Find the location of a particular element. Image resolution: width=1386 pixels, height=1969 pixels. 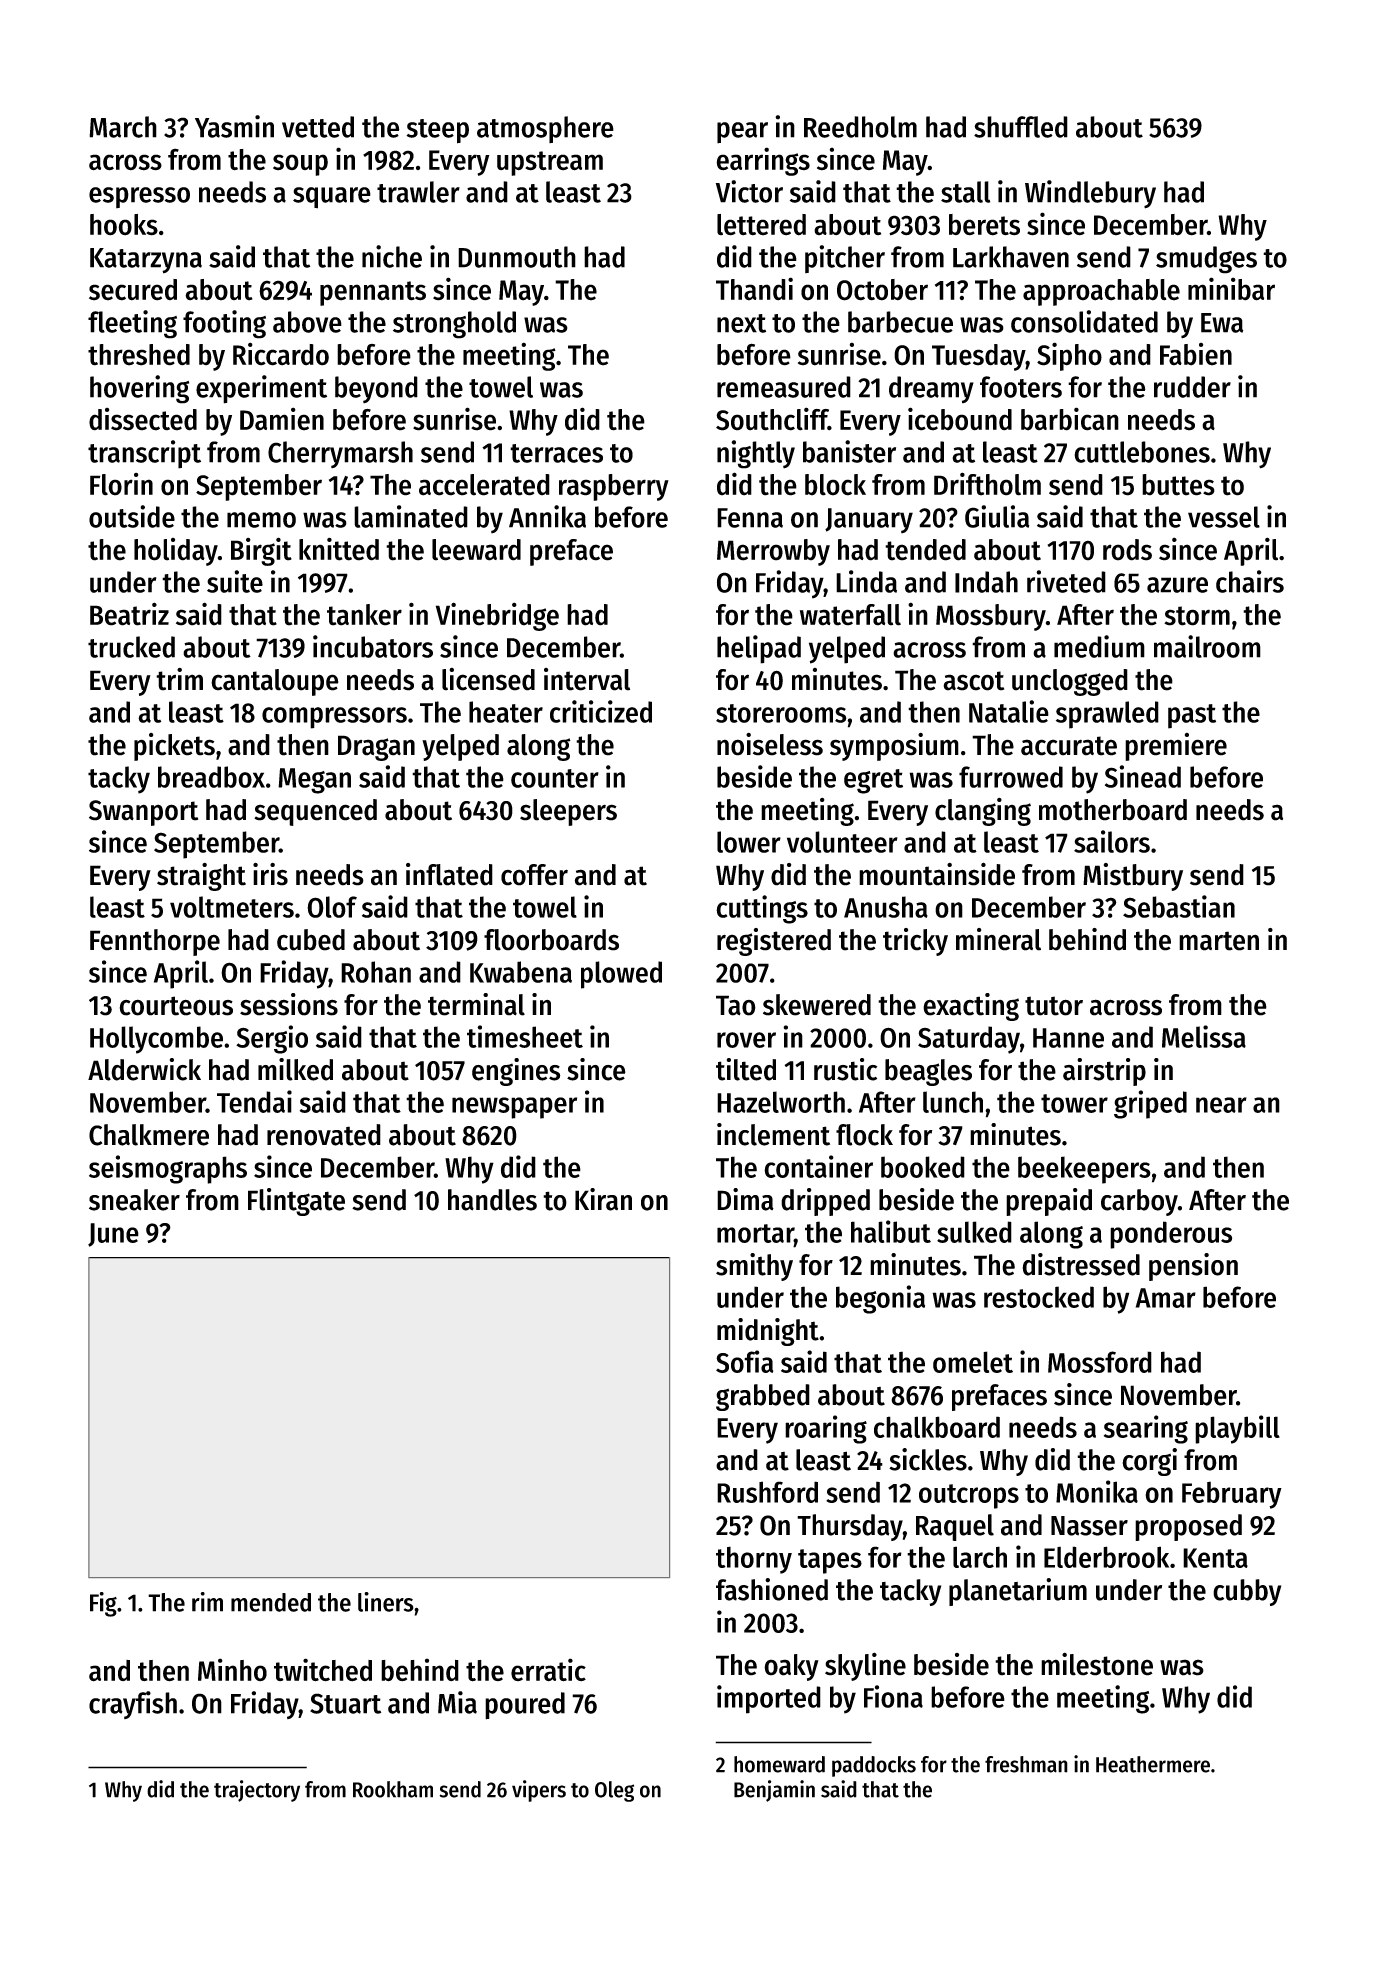

June is located at coordinates (113, 1235).
